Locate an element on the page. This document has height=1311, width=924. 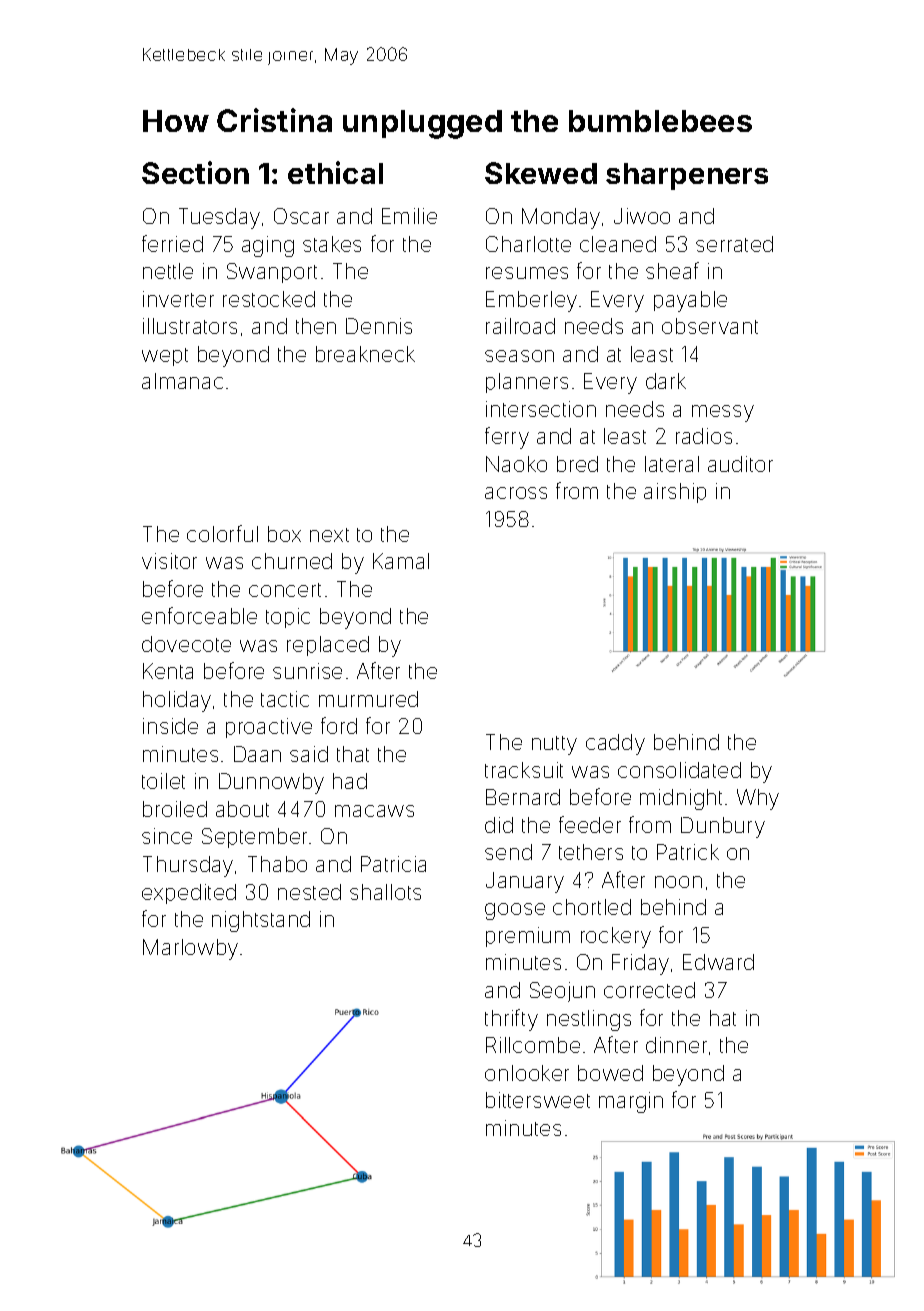
Skewed is located at coordinates (541, 173).
